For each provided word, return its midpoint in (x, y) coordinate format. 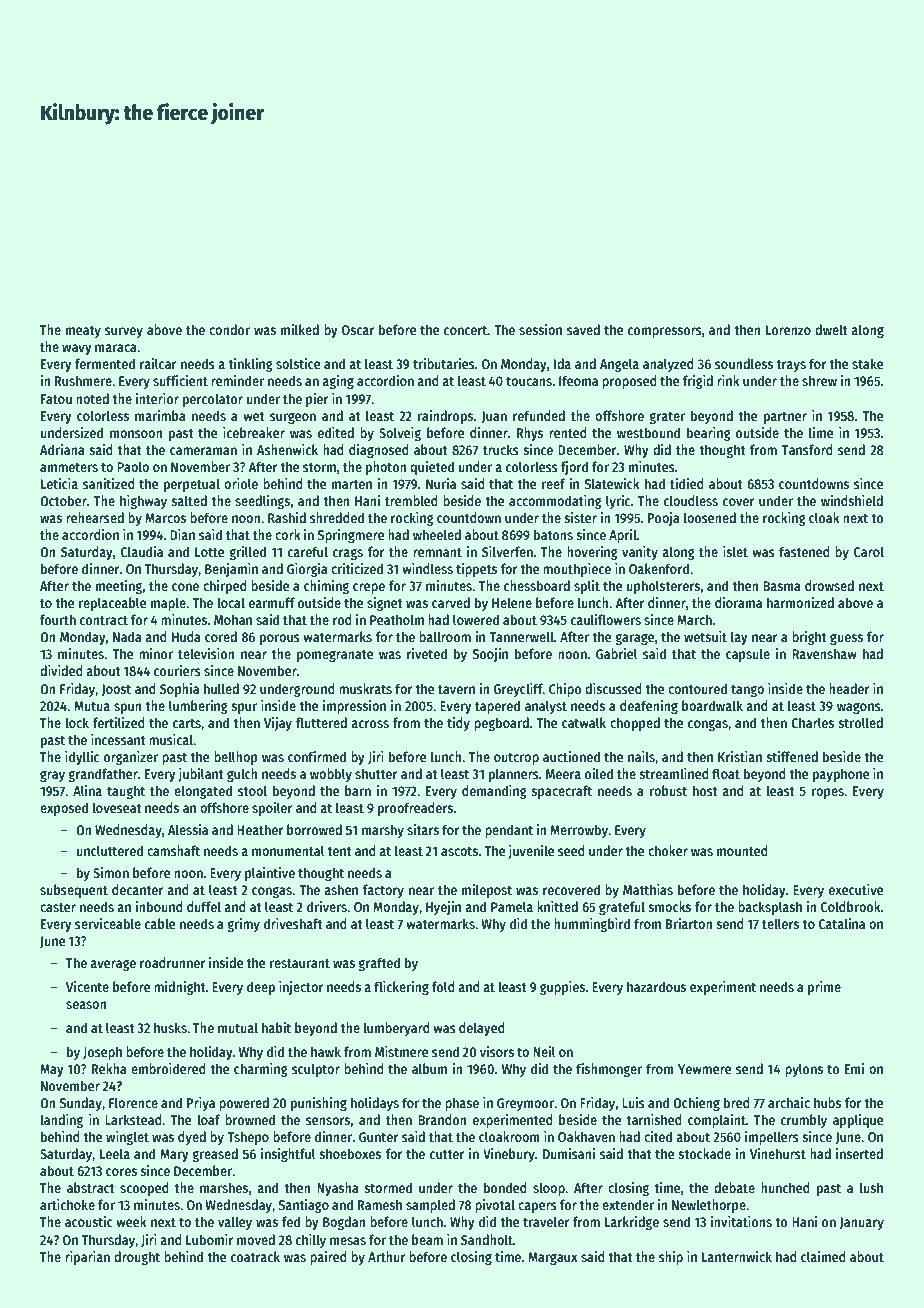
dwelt (831, 329)
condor (229, 329)
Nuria (441, 483)
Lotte (210, 552)
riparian (87, 1258)
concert (466, 330)
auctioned (571, 756)
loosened (710, 517)
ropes (828, 793)
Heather (260, 829)
